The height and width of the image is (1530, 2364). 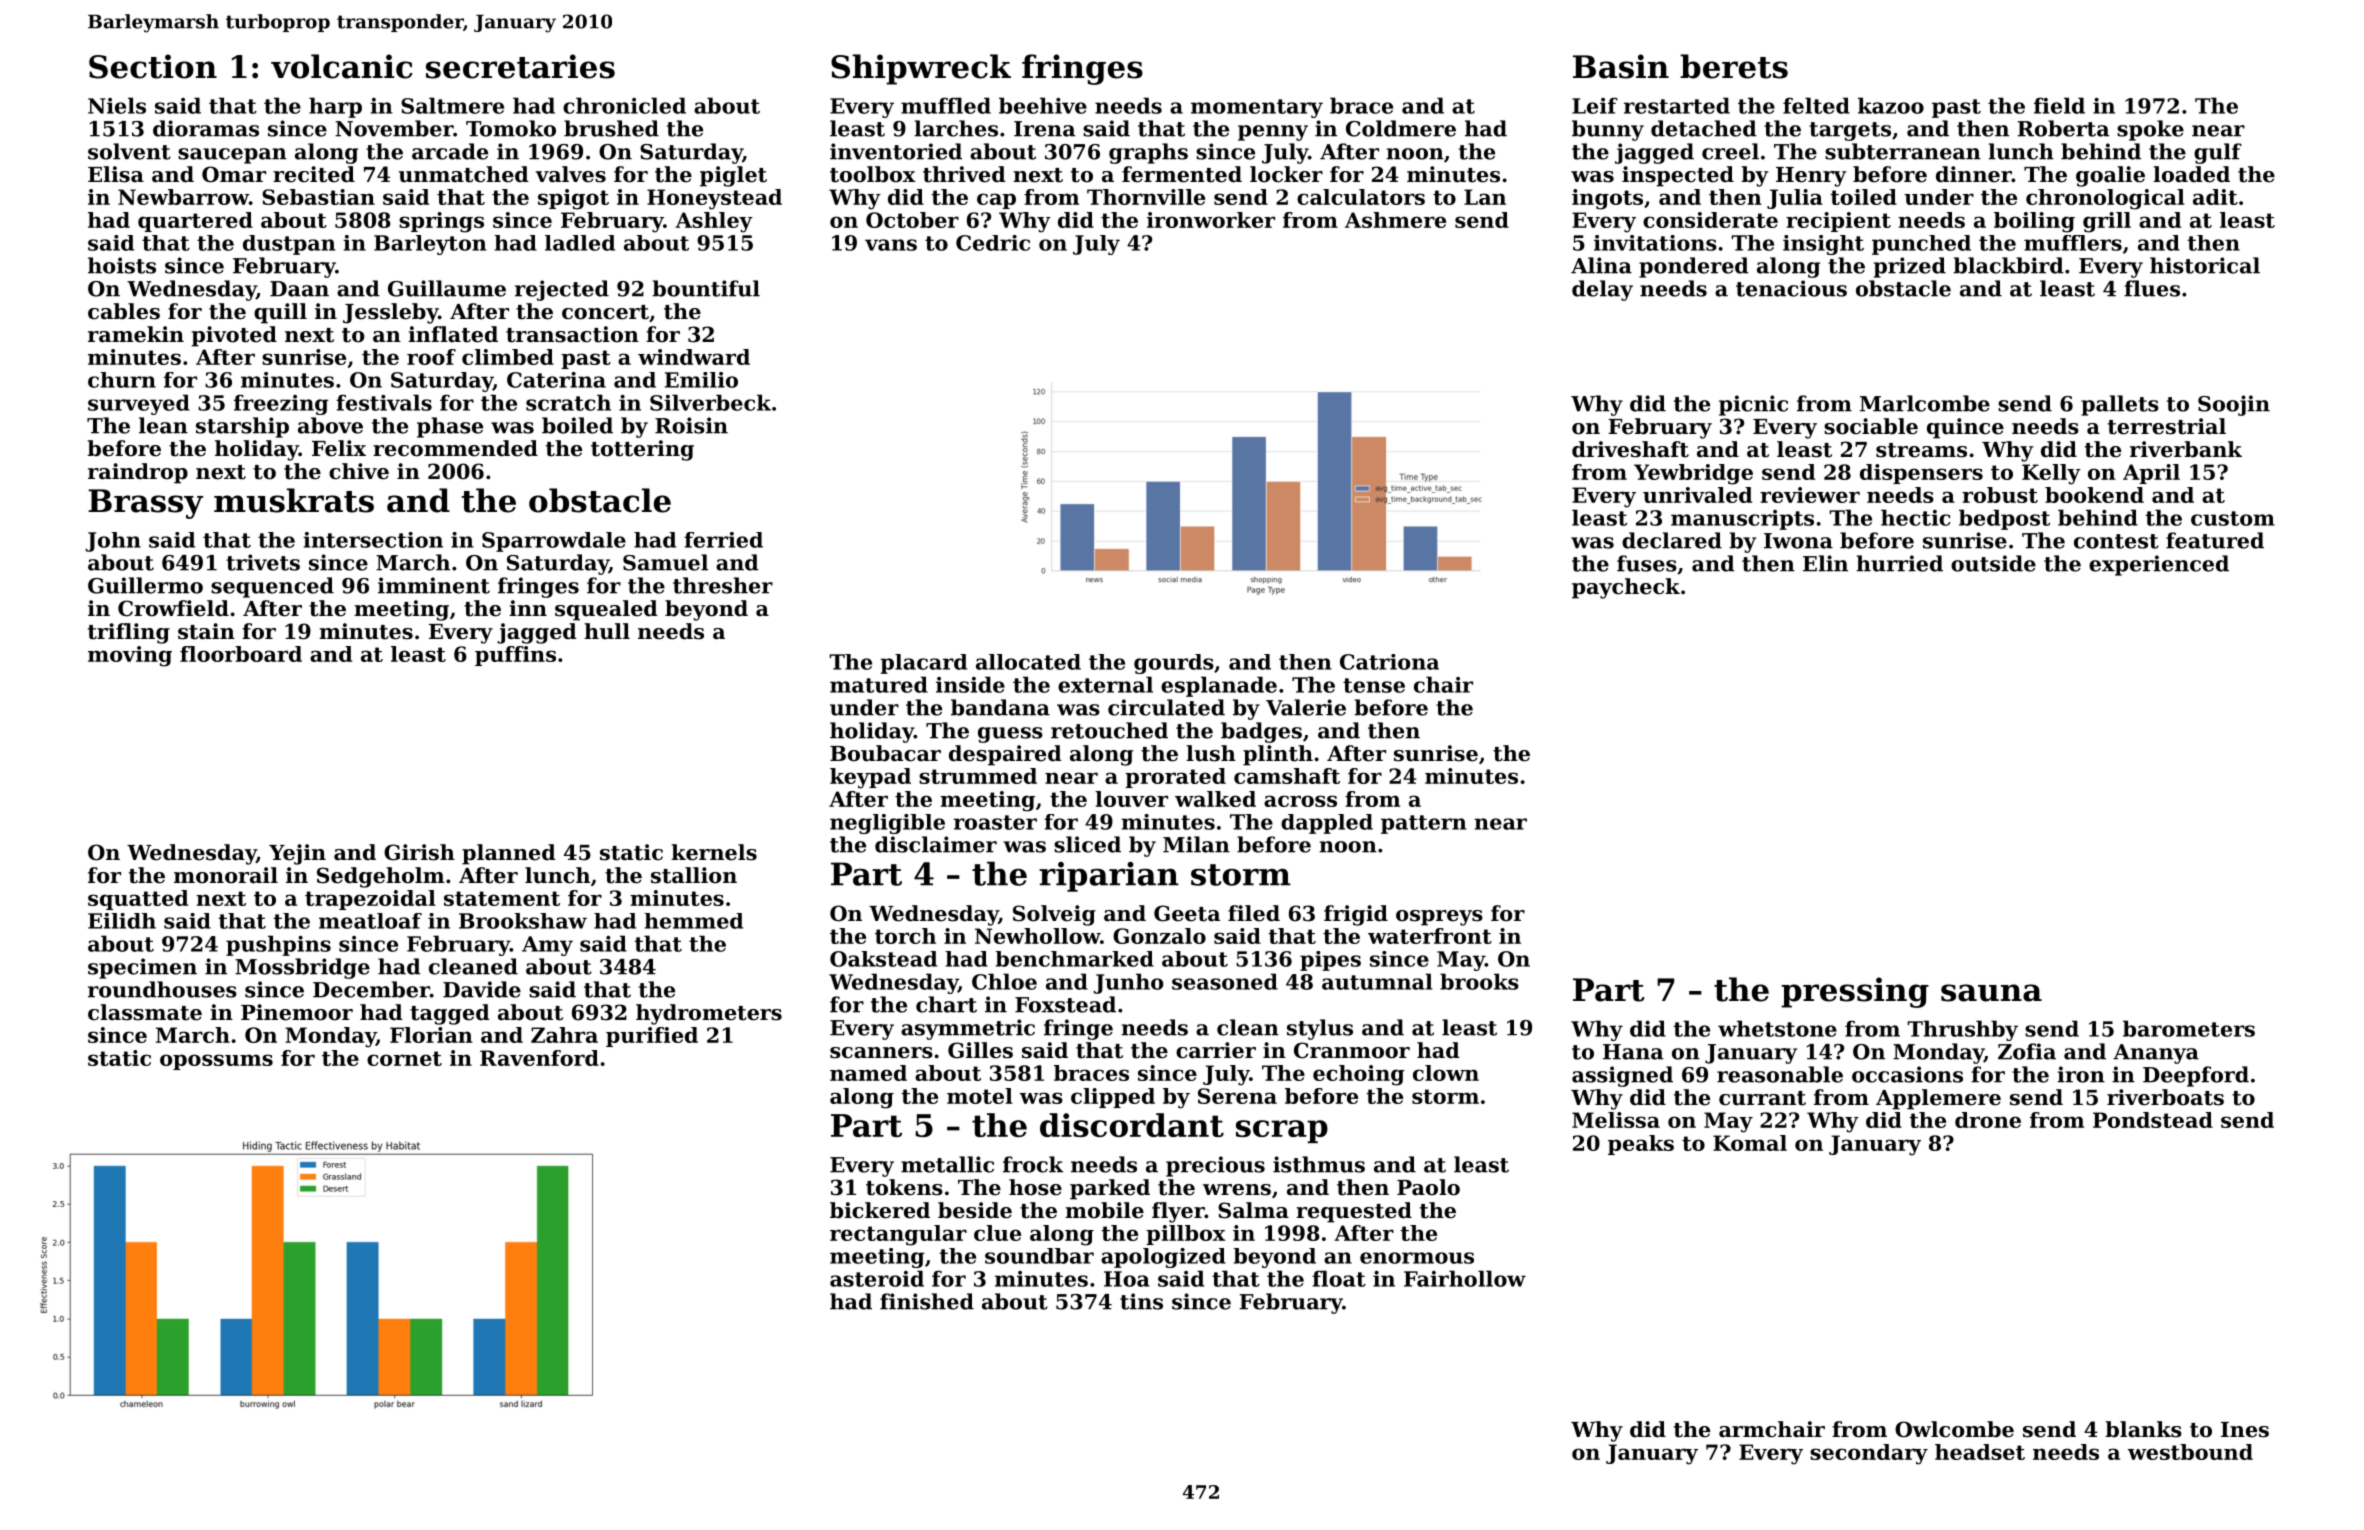 What do you see at coordinates (216, 1062) in the image?
I see `opossums` at bounding box center [216, 1062].
